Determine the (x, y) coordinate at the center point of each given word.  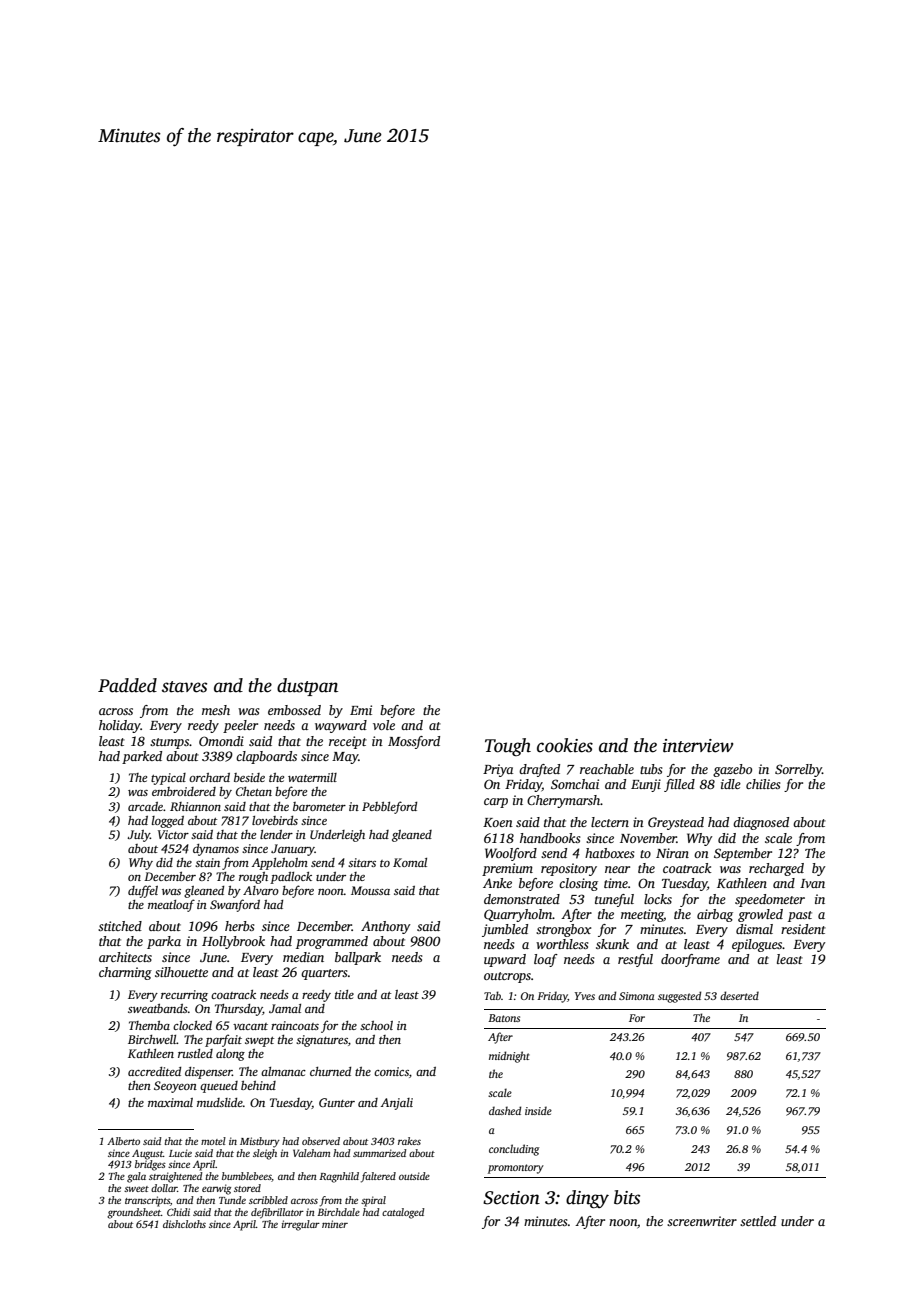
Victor (173, 834)
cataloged (403, 1213)
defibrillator (277, 1213)
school (376, 1025)
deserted (739, 995)
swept (259, 1042)
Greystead (676, 823)
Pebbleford (389, 807)
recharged (776, 869)
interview (698, 746)
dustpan (307, 687)
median (303, 957)
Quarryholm (518, 915)
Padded (127, 685)
